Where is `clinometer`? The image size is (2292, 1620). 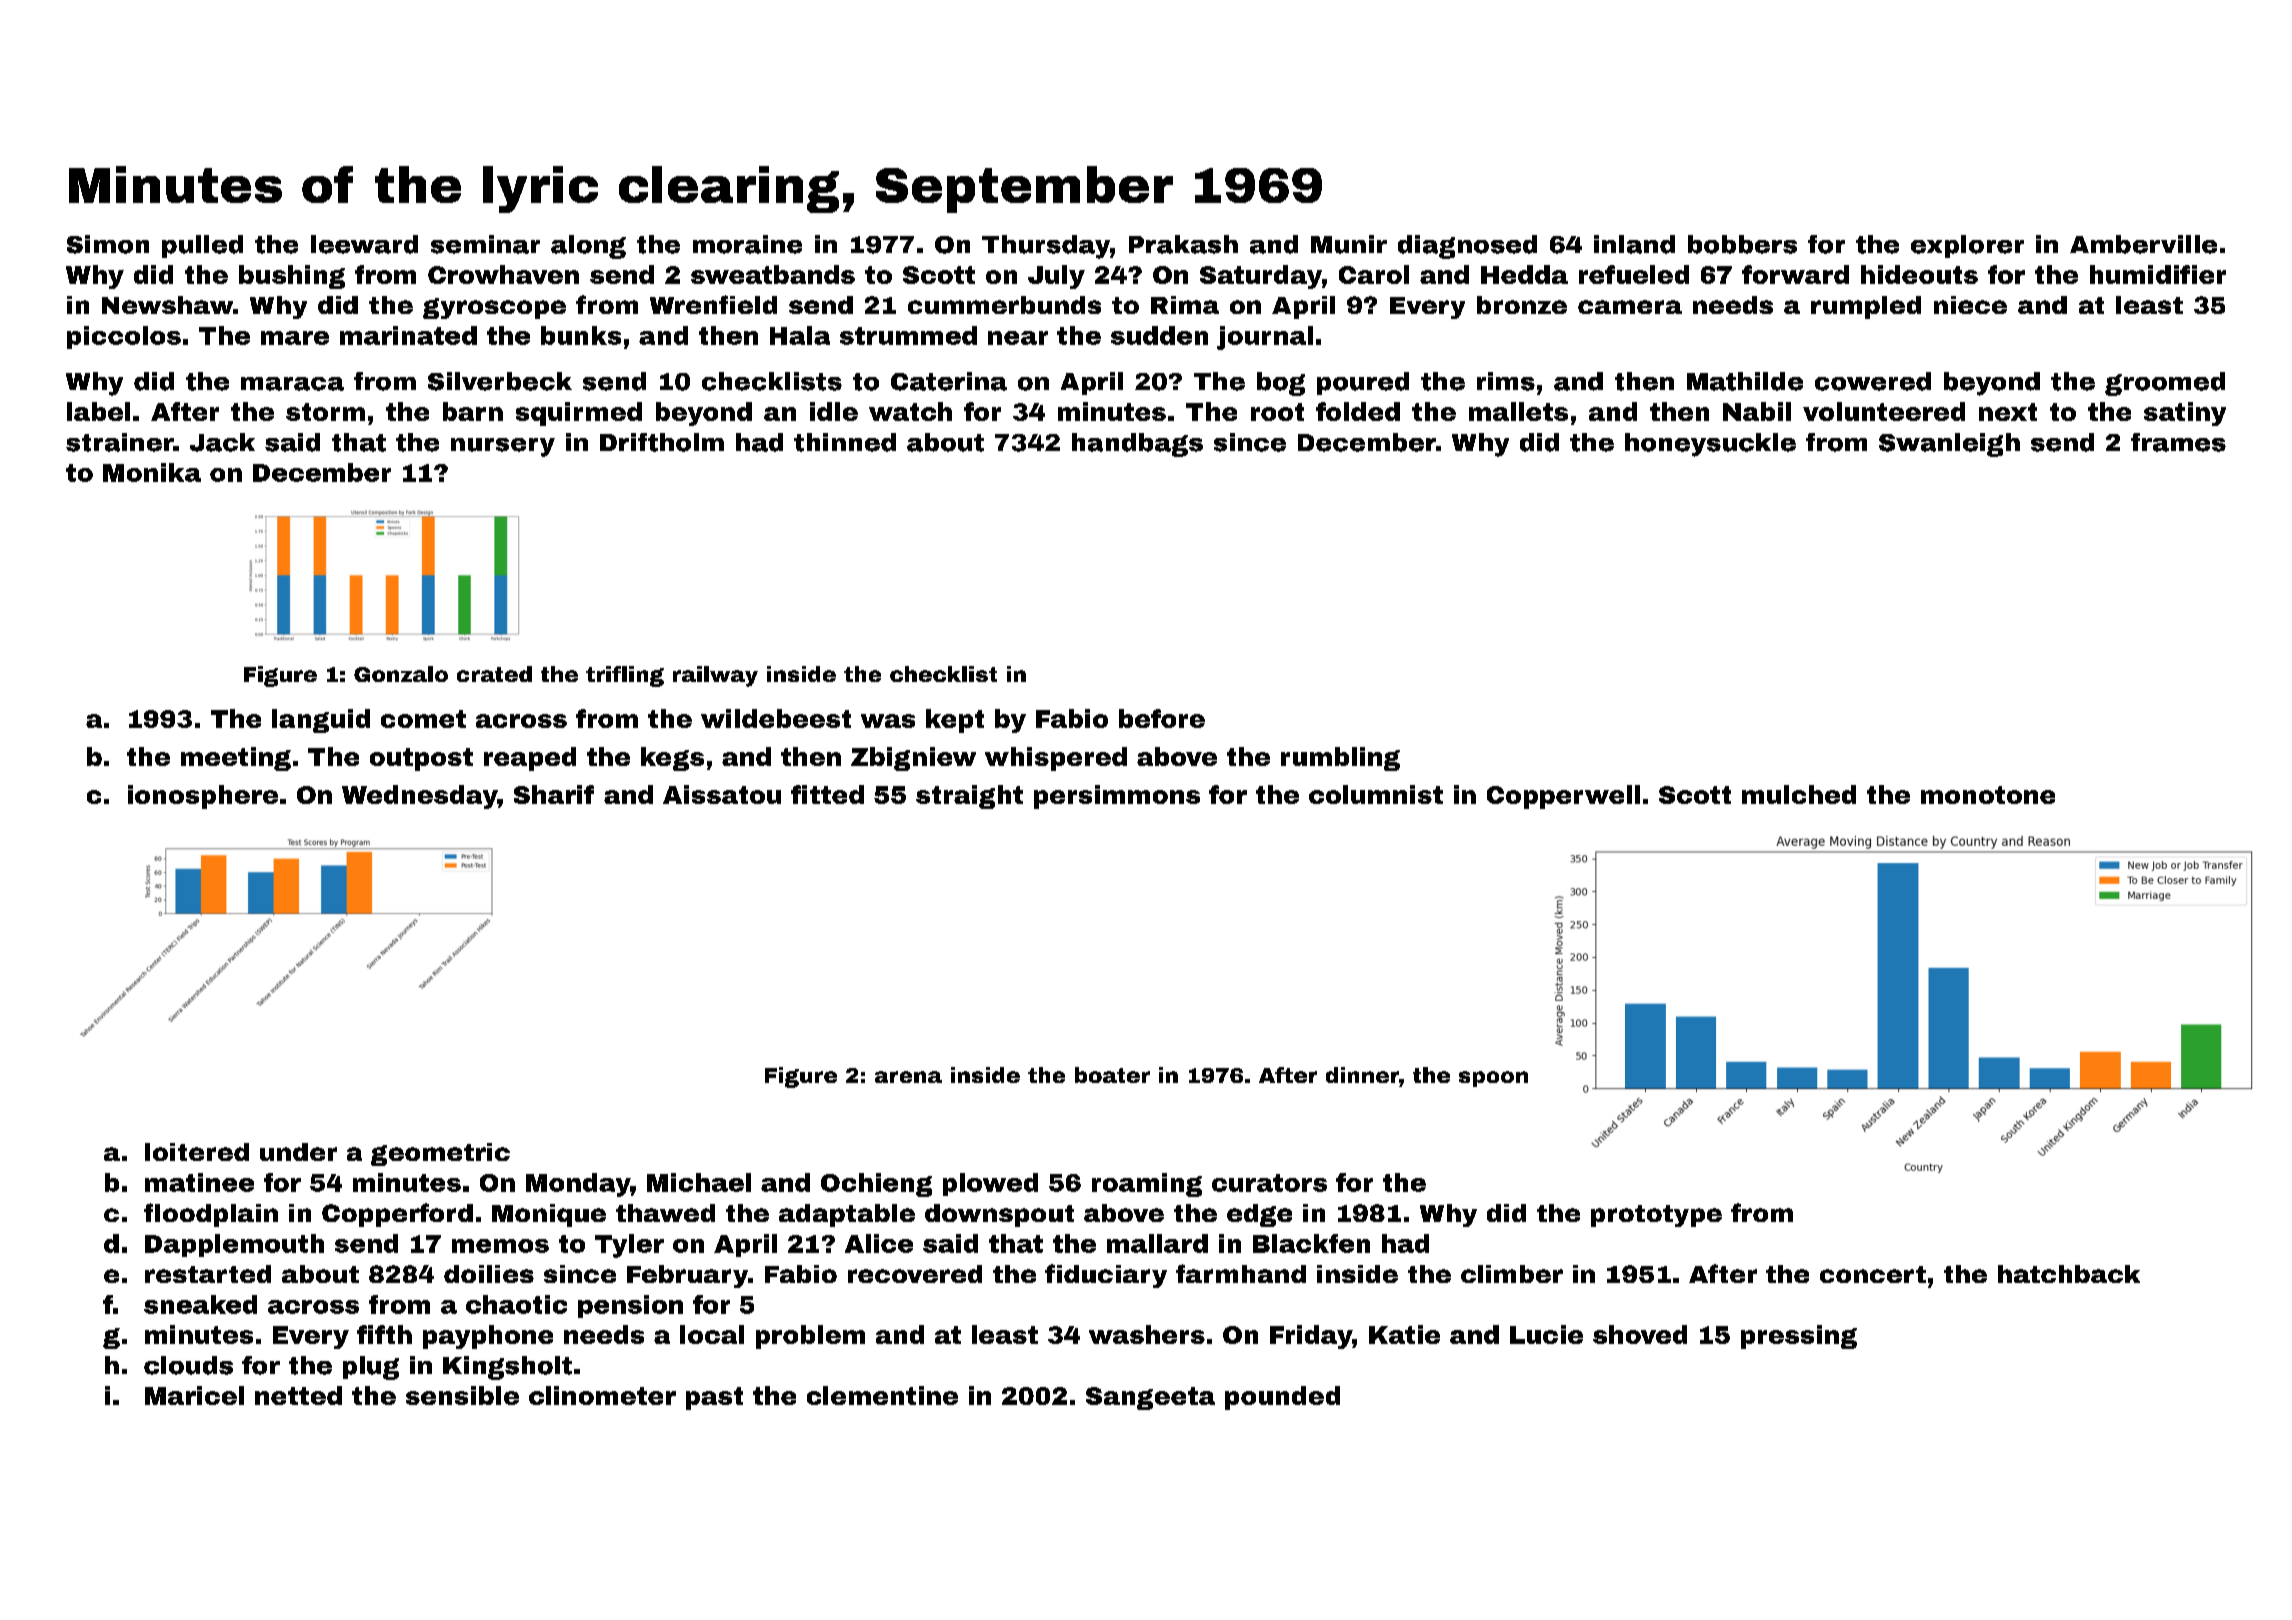 clinometer is located at coordinates (602, 1395).
